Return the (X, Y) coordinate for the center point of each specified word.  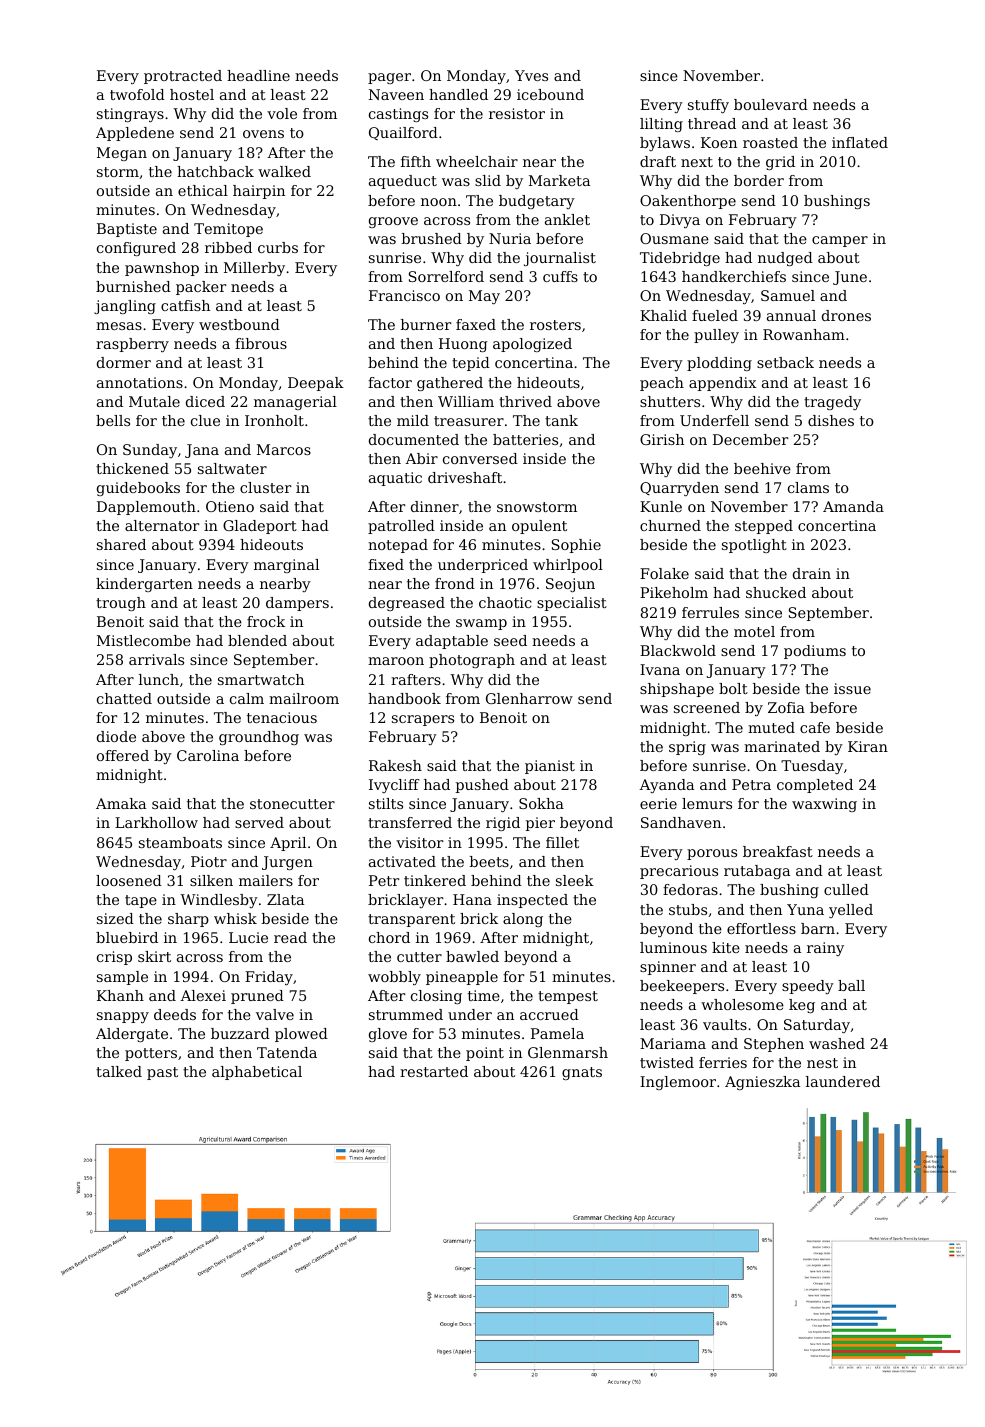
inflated (860, 142)
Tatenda (287, 1052)
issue (852, 688)
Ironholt (274, 420)
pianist (550, 767)
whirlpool (568, 566)
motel (754, 631)
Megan (122, 154)
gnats (582, 1073)
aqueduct (403, 182)
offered (123, 755)
